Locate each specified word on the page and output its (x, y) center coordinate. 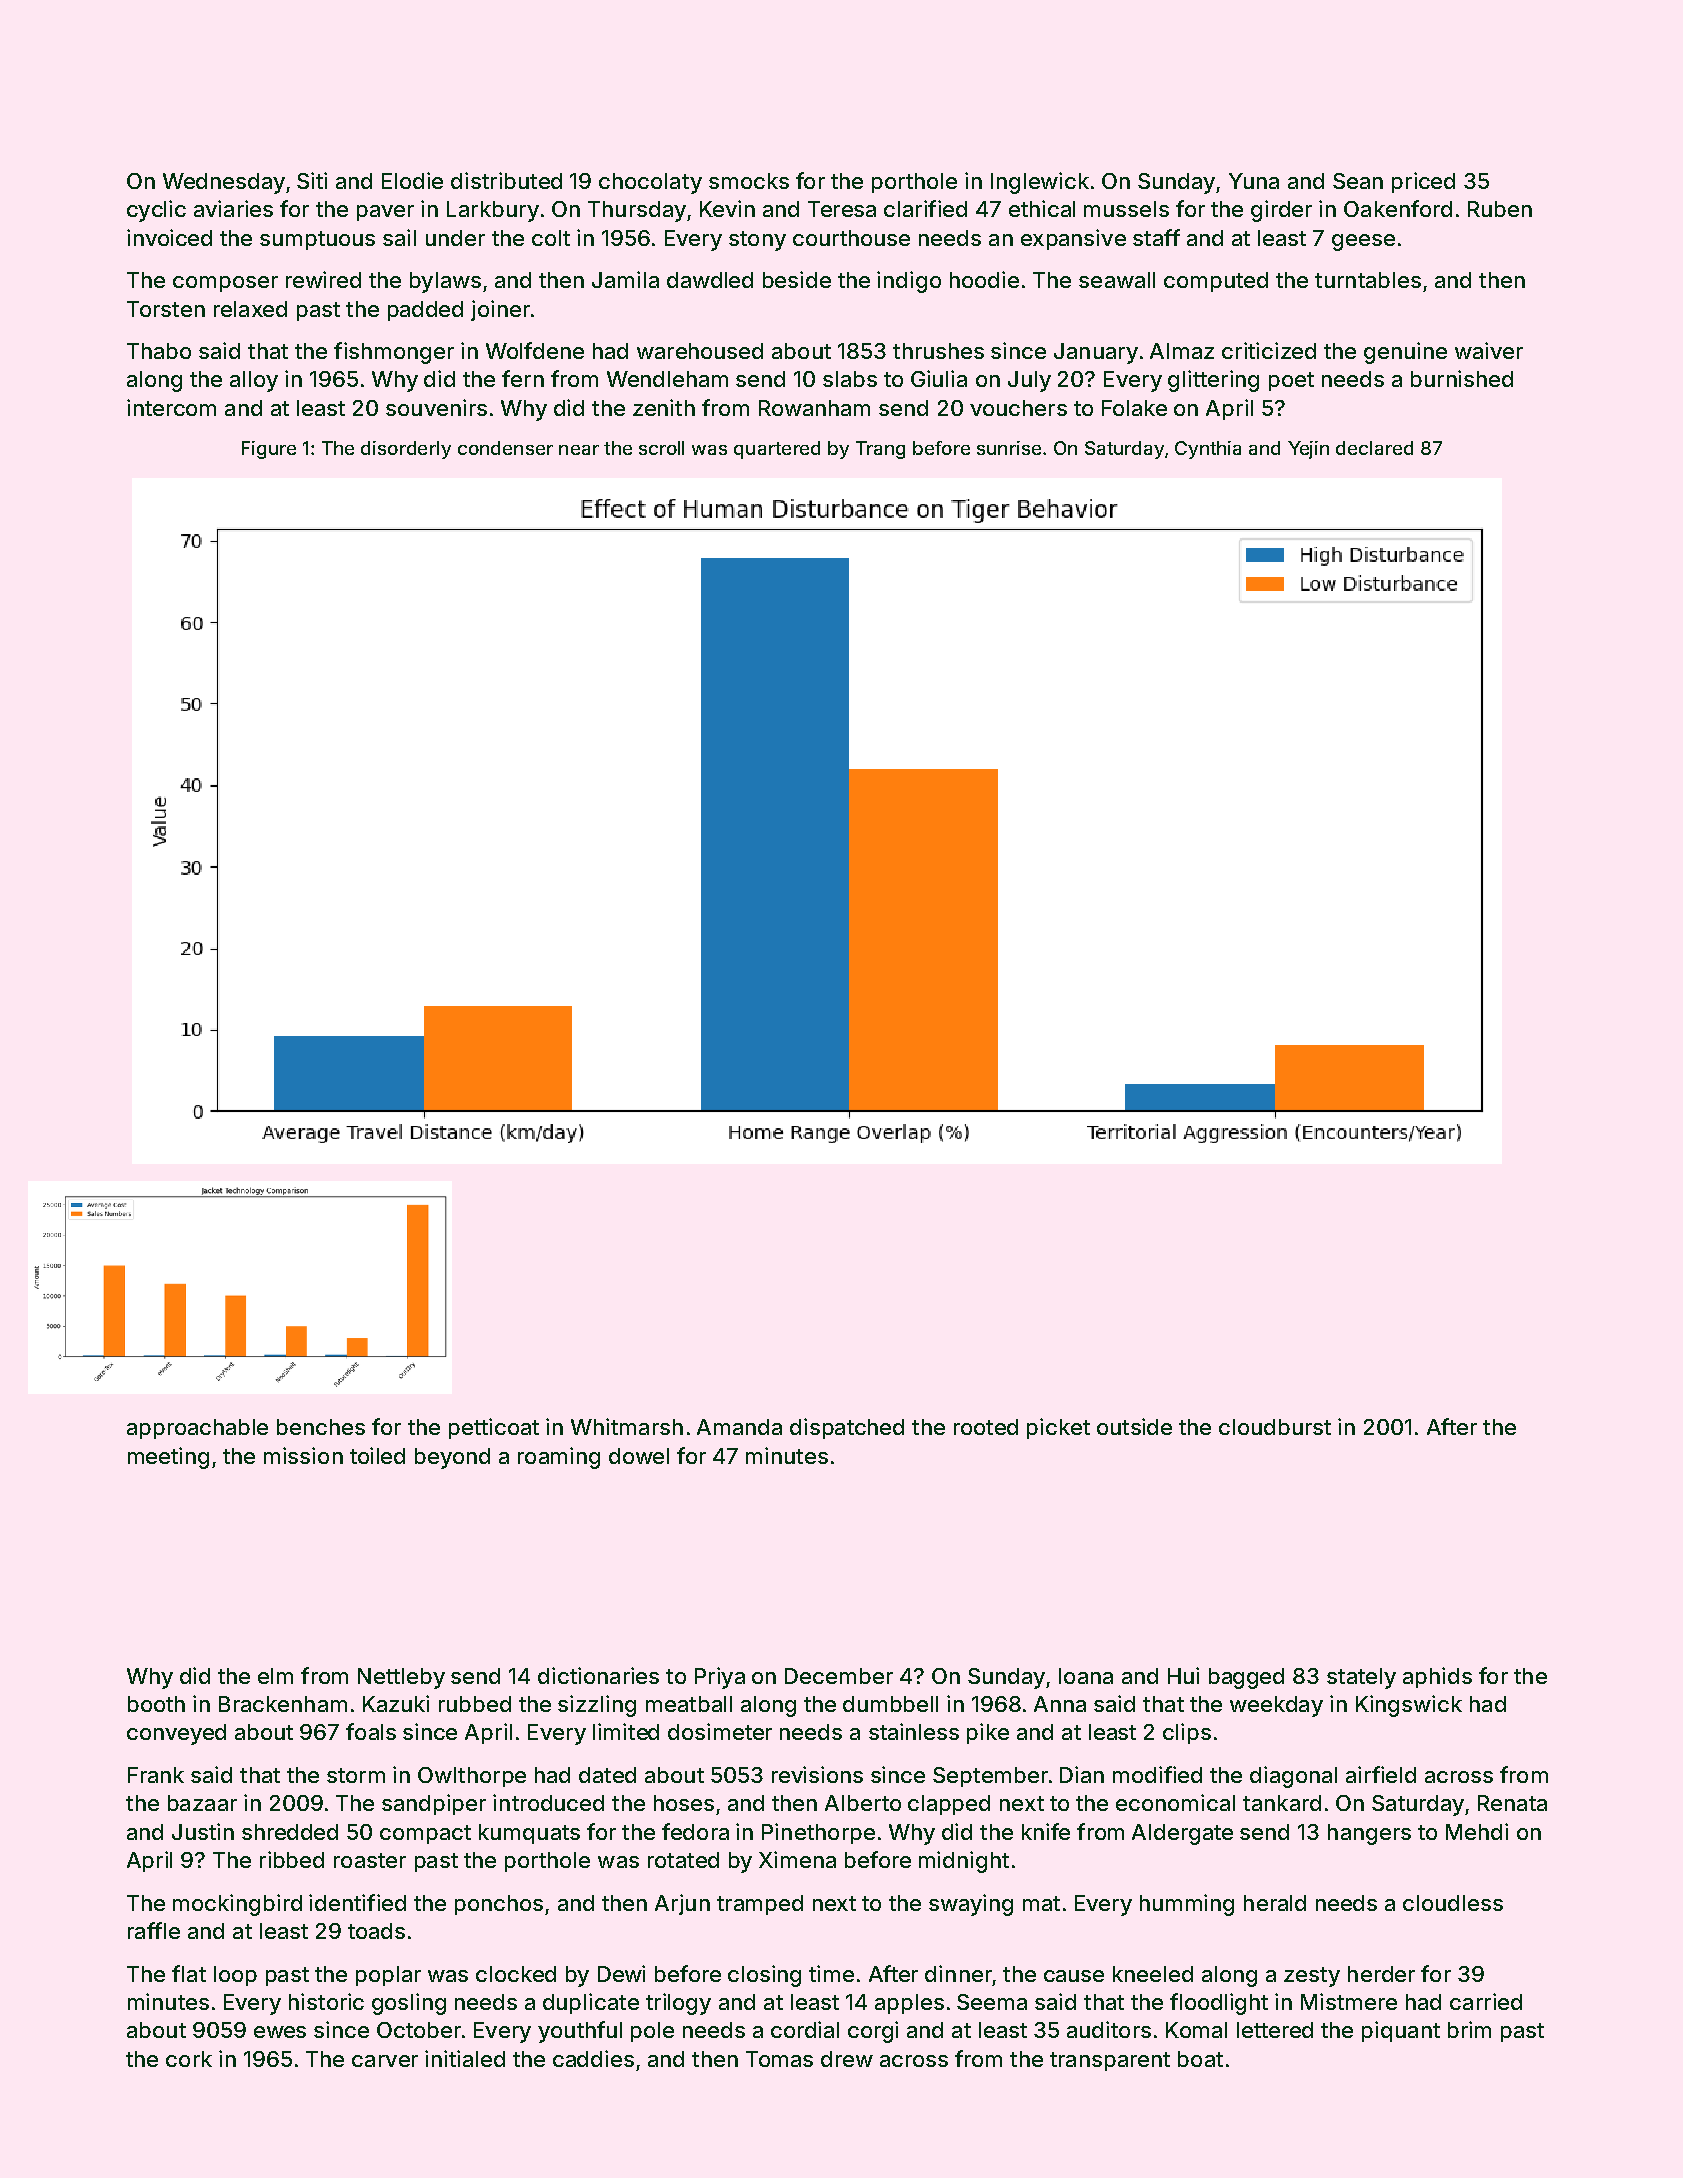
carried (1486, 2001)
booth (156, 1704)
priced (1423, 182)
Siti (312, 180)
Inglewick (1040, 183)
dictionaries (598, 1675)
